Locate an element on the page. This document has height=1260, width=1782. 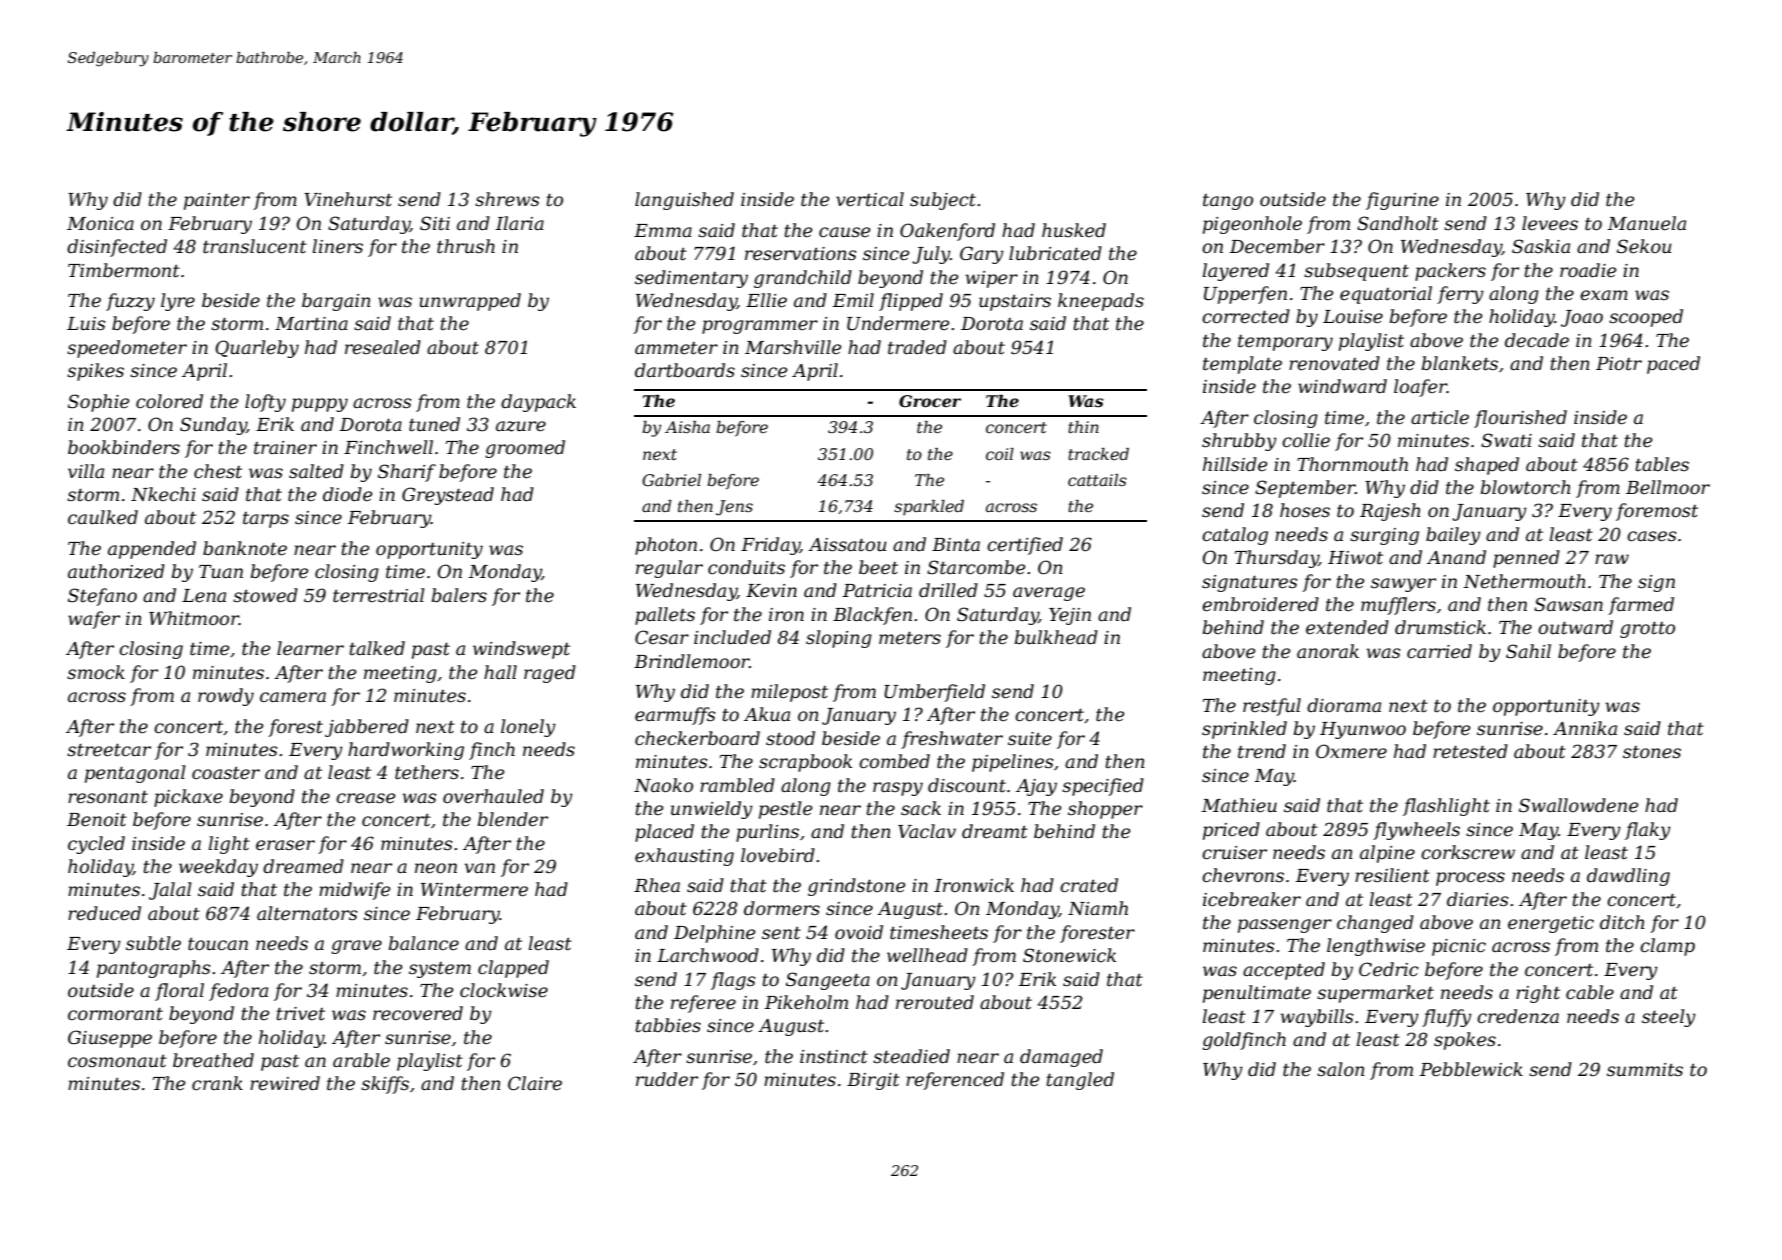
Niamh is located at coordinates (1098, 908).
